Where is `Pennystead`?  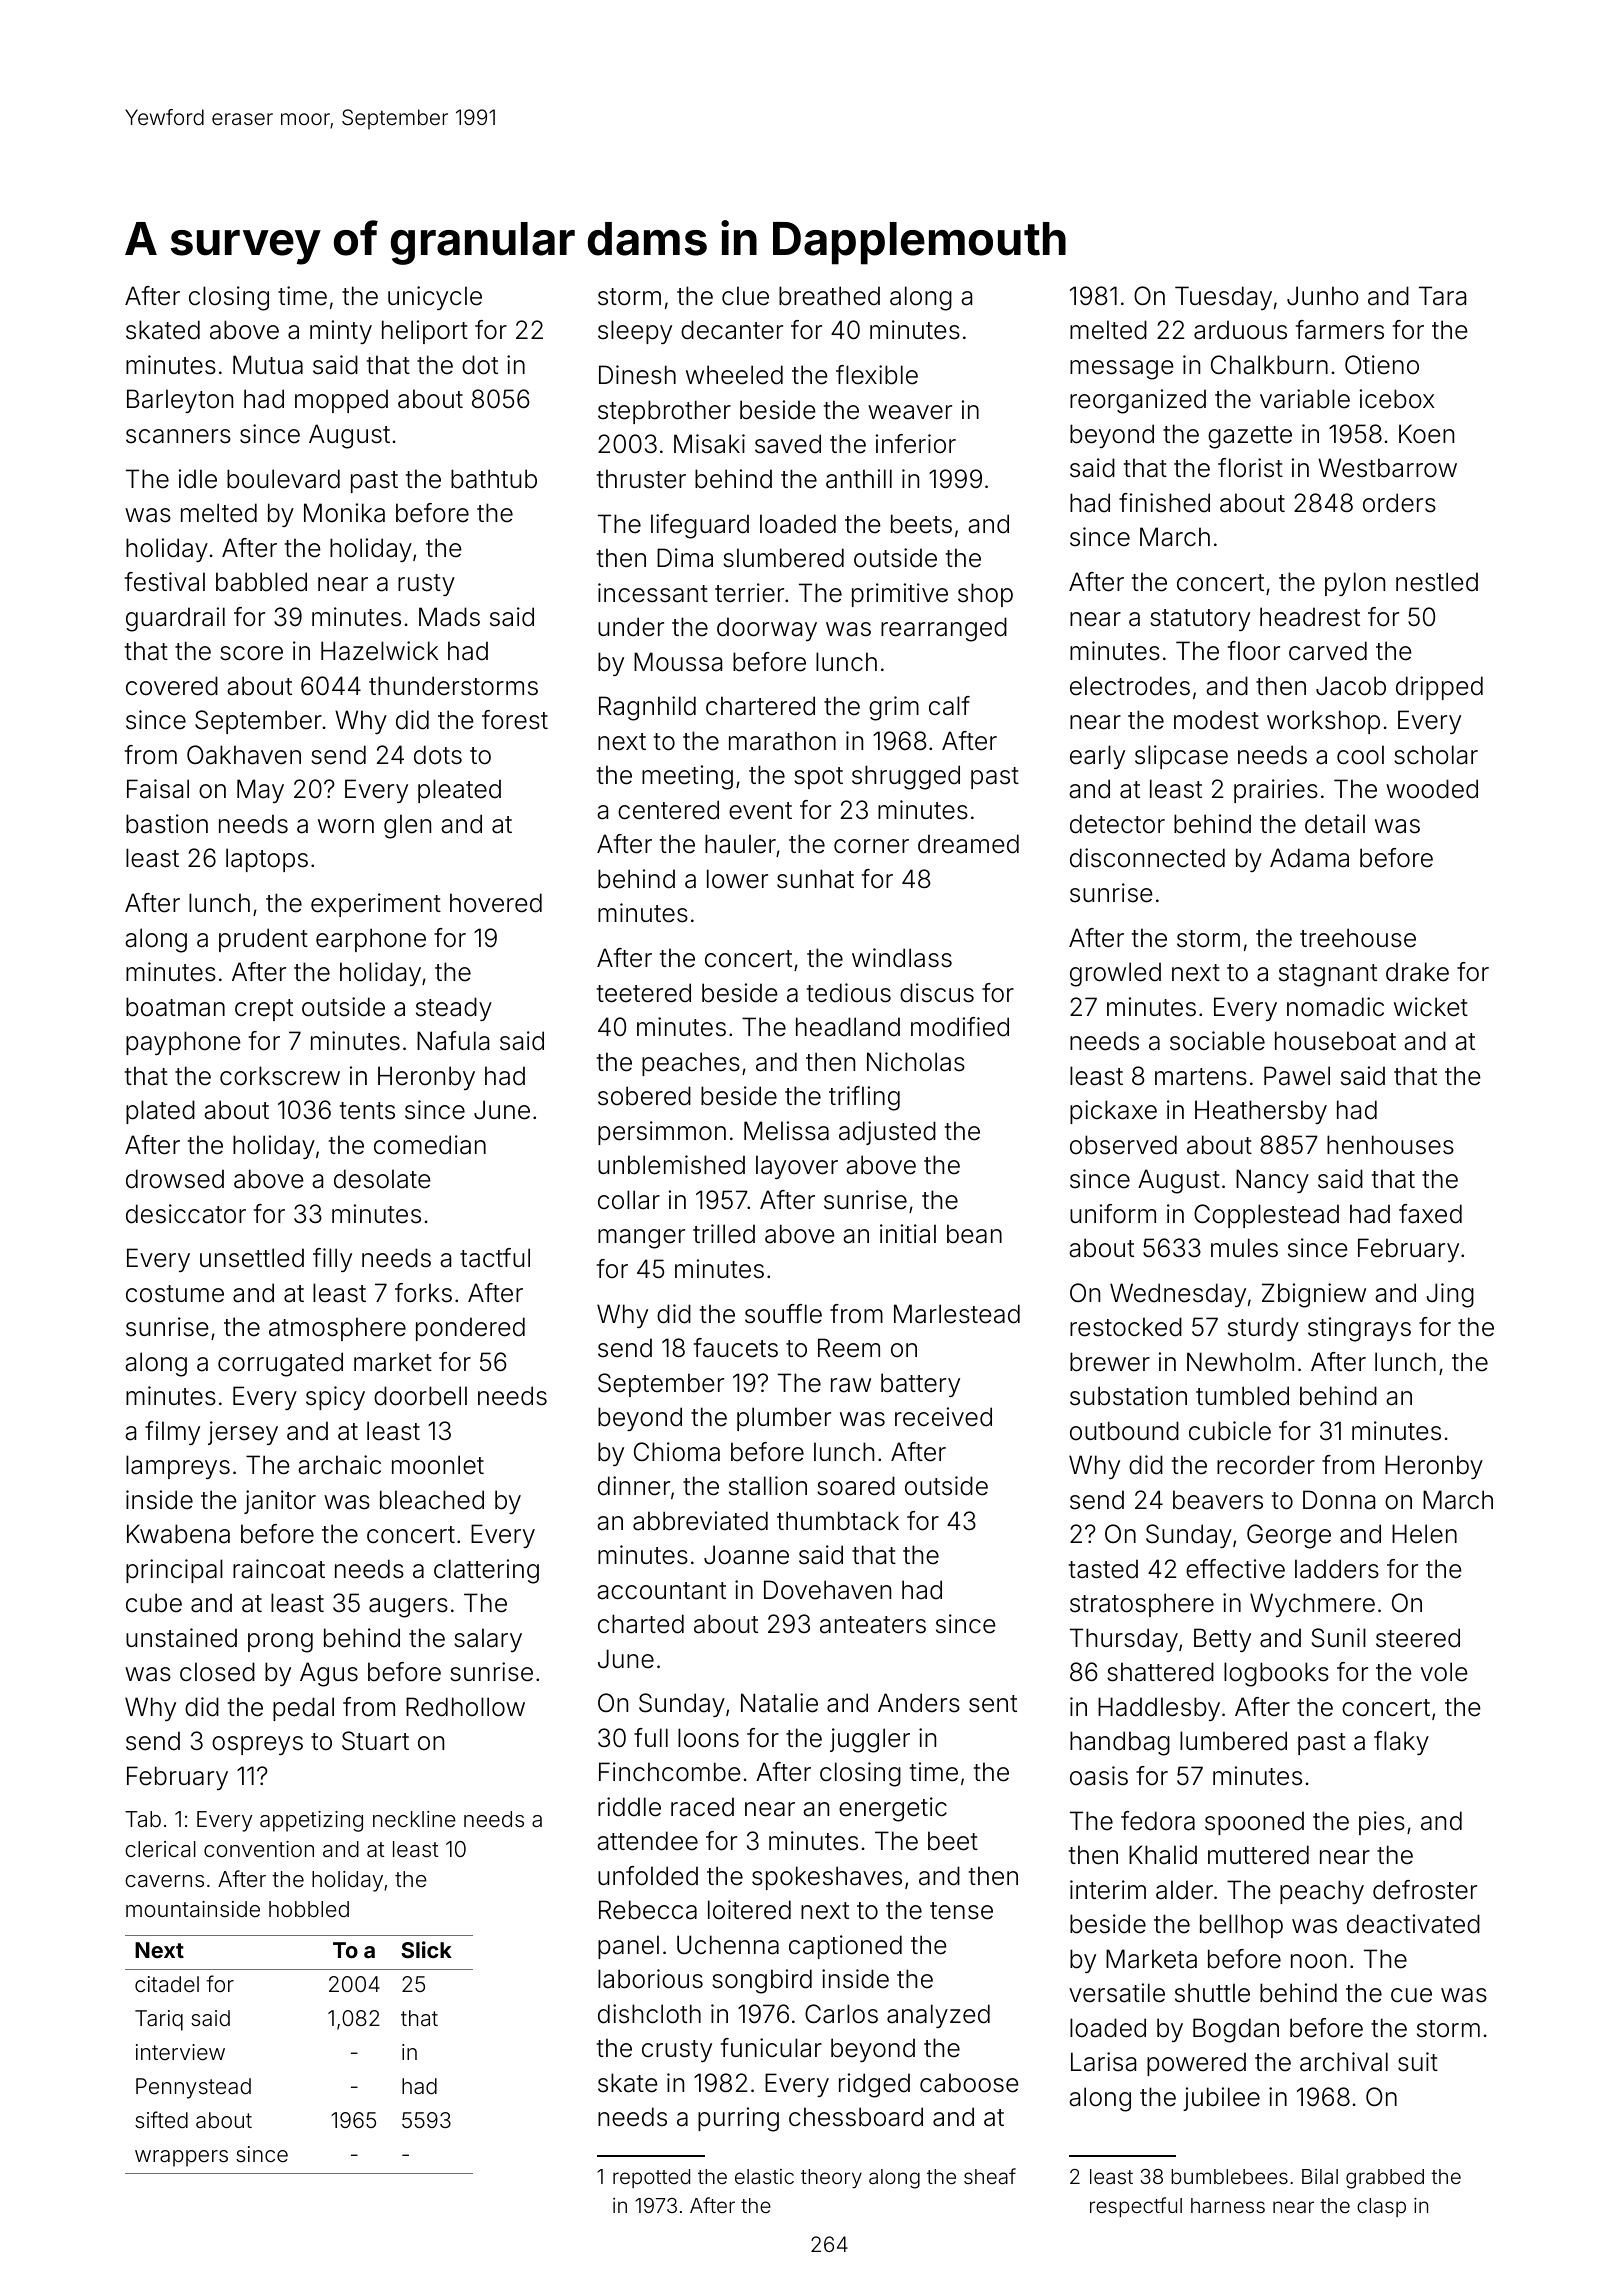
Pennystead is located at coordinates (193, 2088).
